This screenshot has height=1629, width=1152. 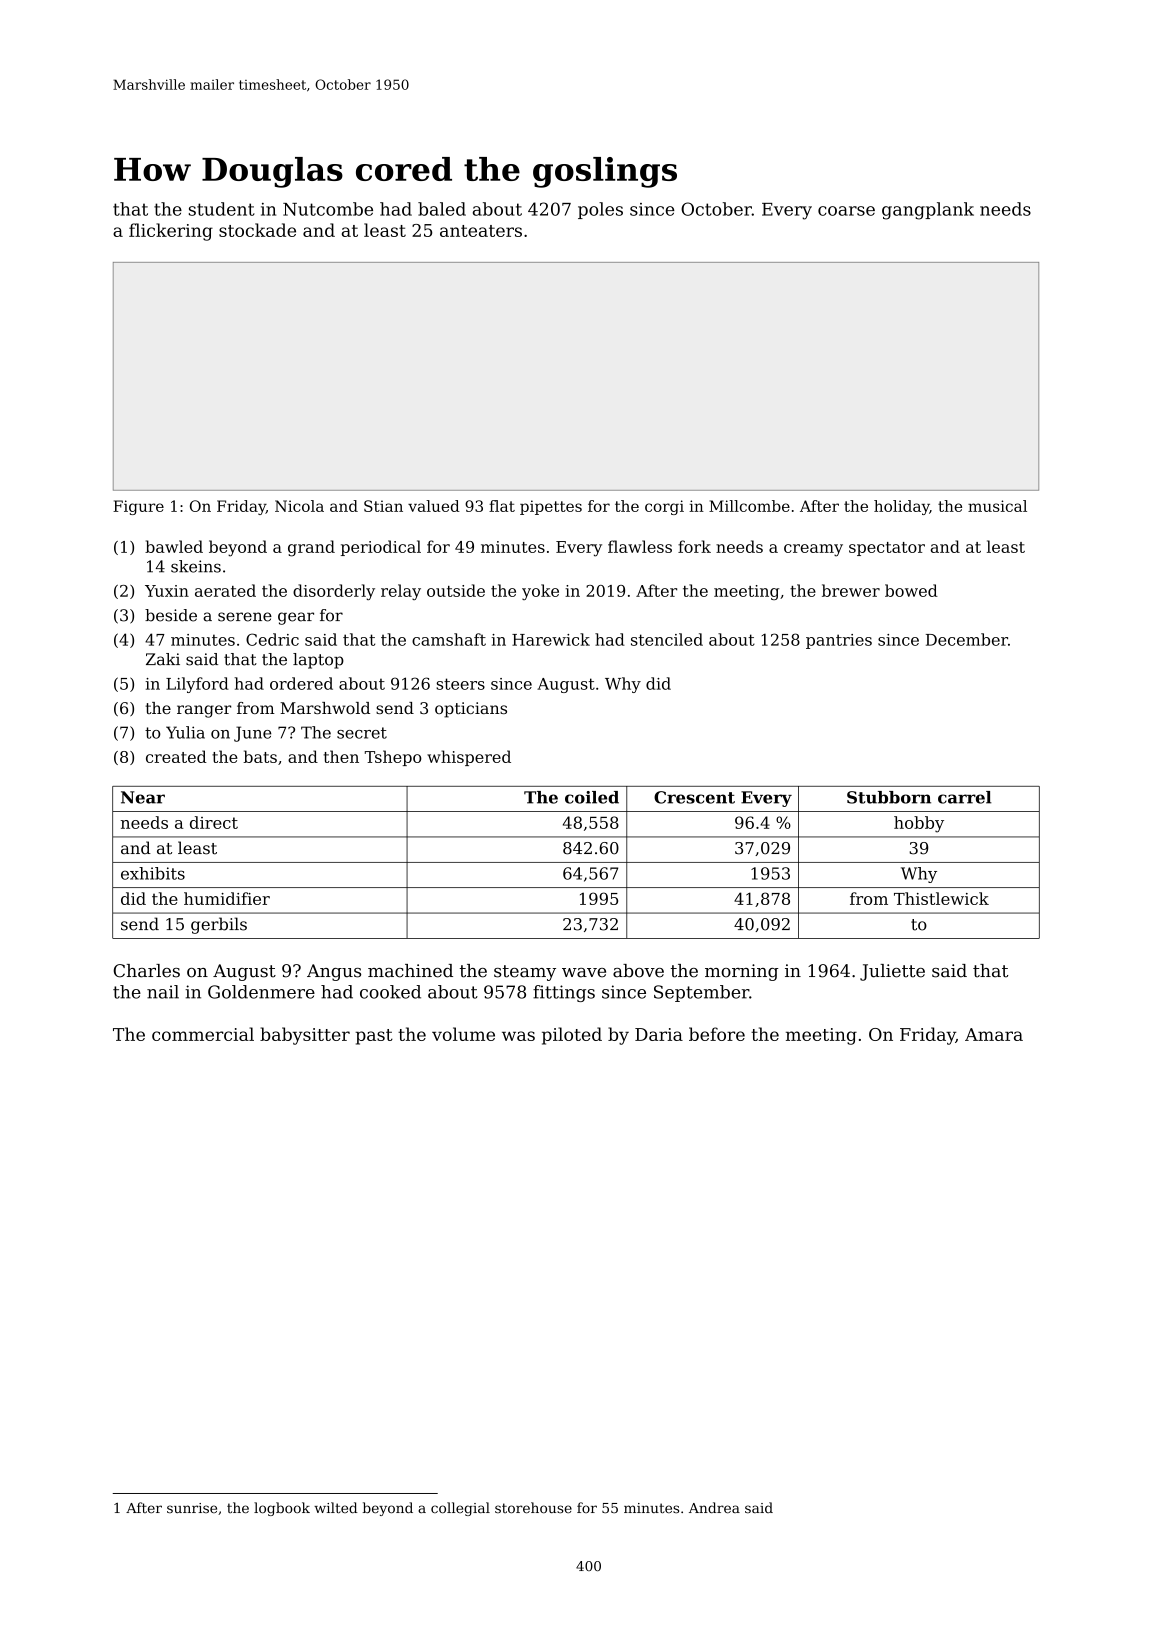 What do you see at coordinates (203, 1034) in the screenshot?
I see `commercial` at bounding box center [203, 1034].
